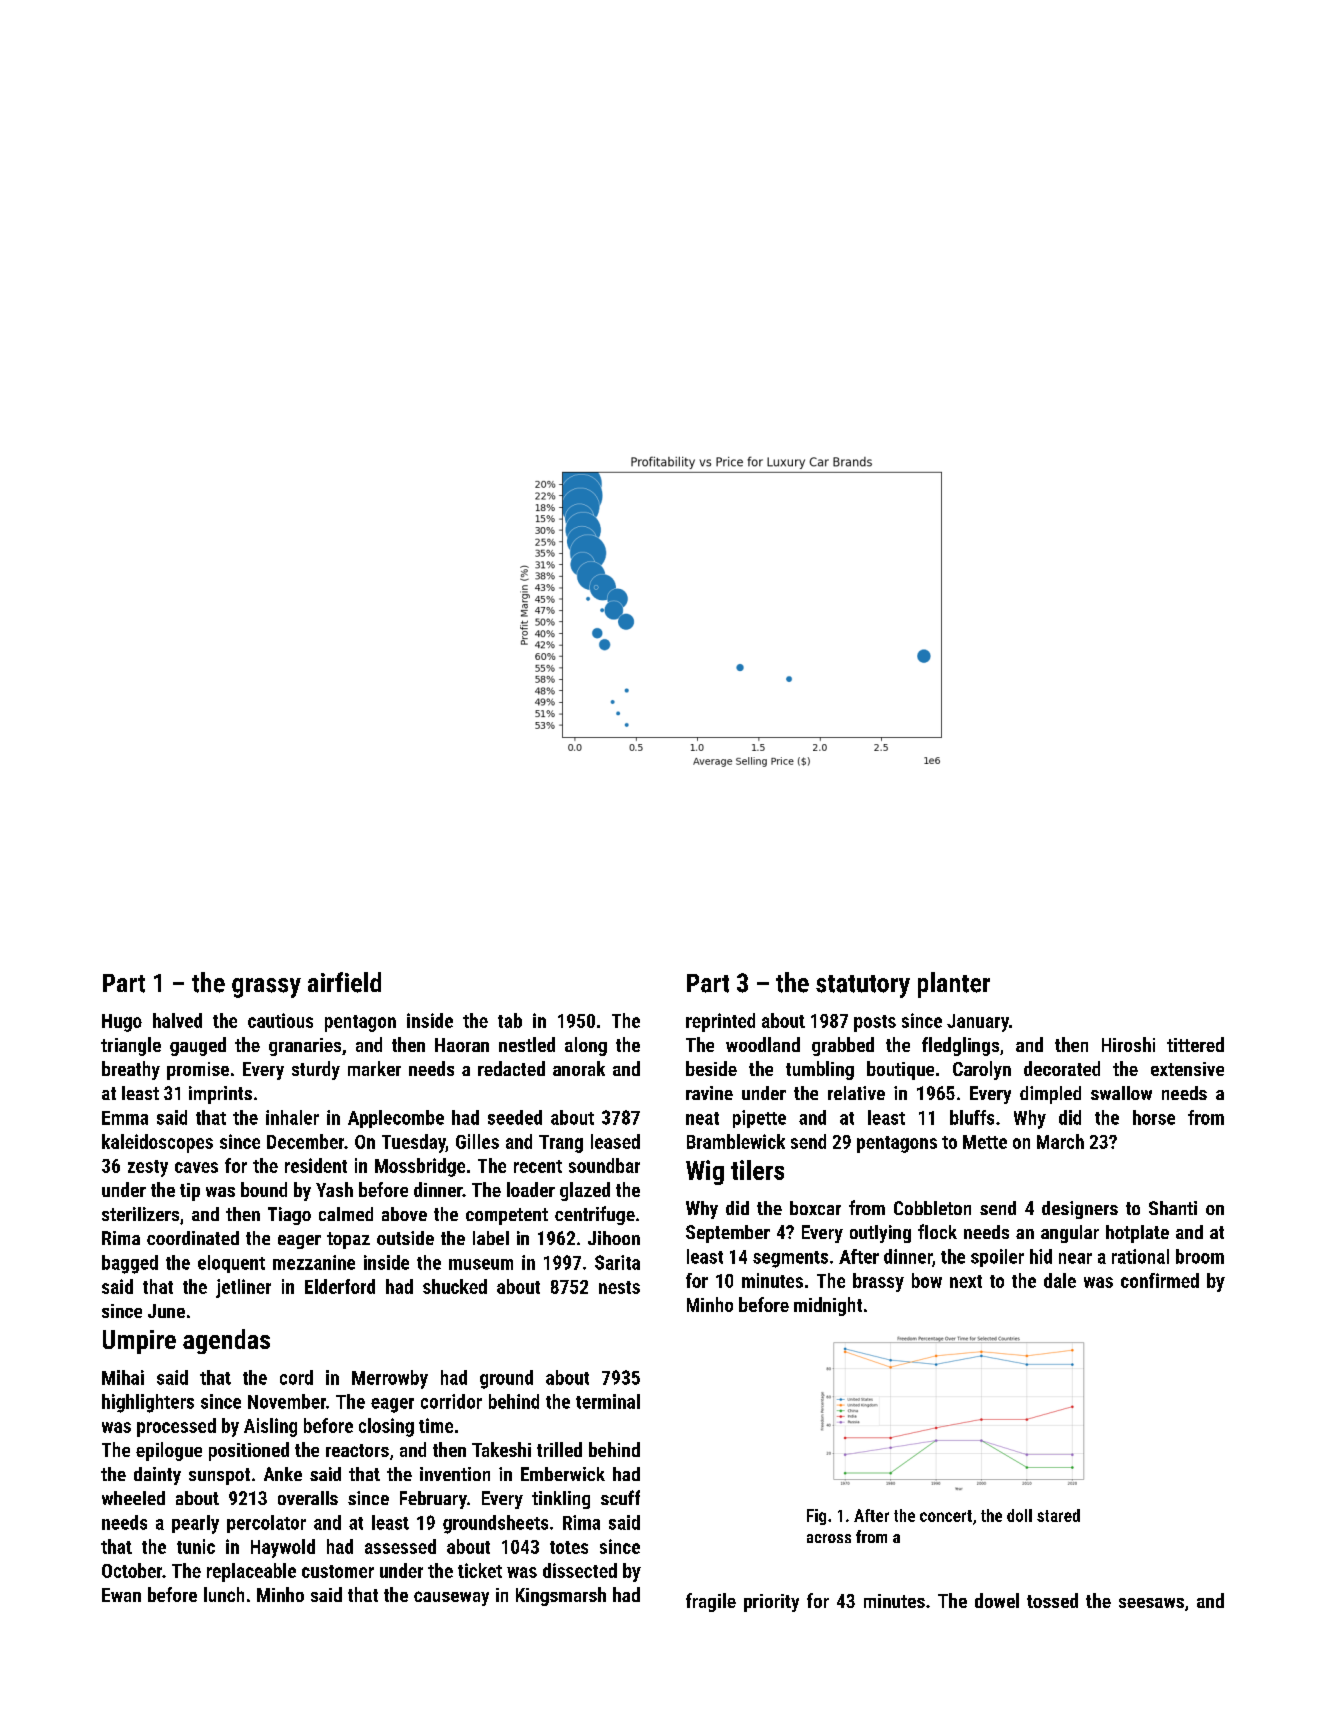  What do you see at coordinates (1058, 1515) in the screenshot?
I see `stared` at bounding box center [1058, 1515].
